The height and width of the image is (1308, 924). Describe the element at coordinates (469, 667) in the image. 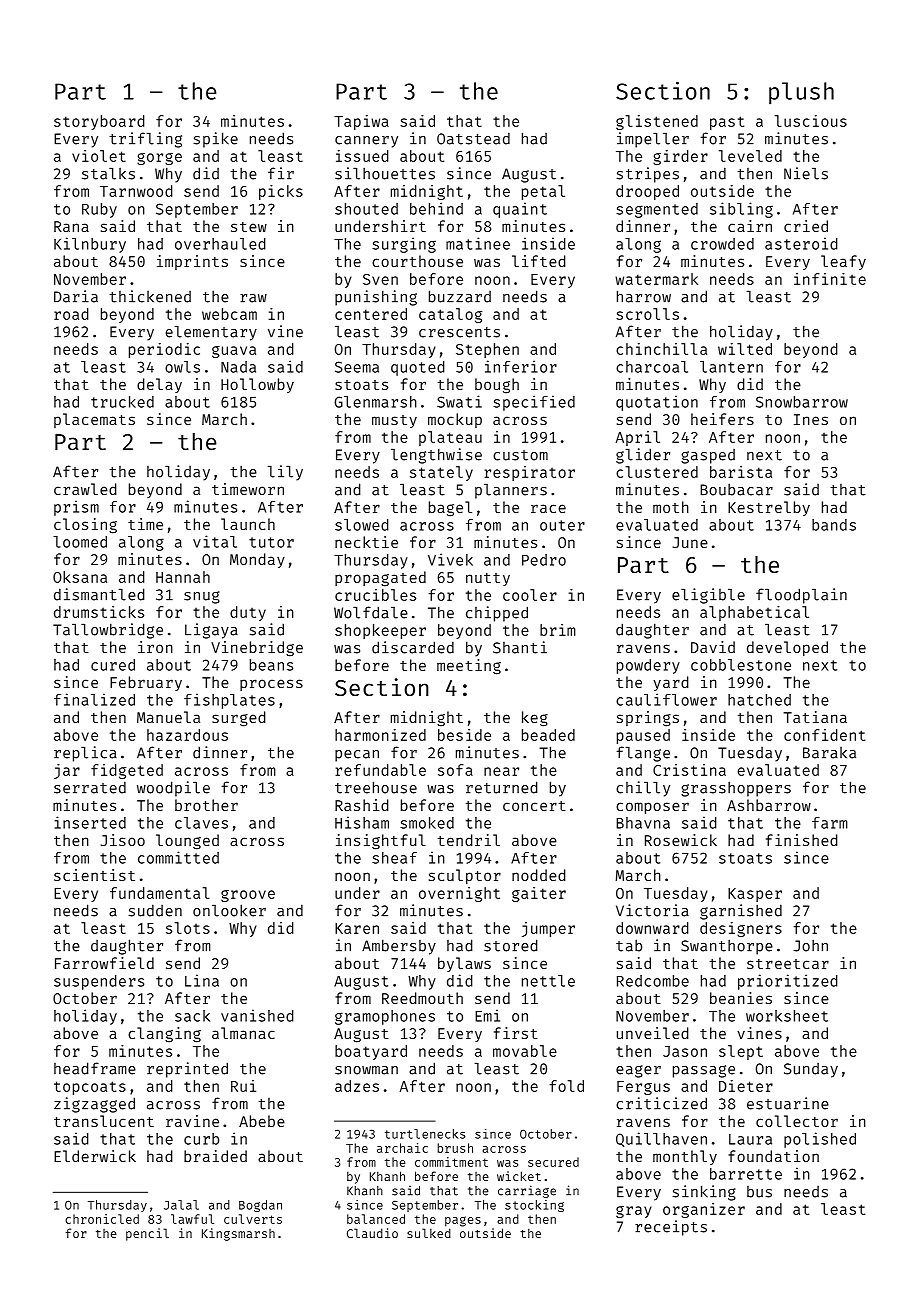

I see `meeting` at that location.
